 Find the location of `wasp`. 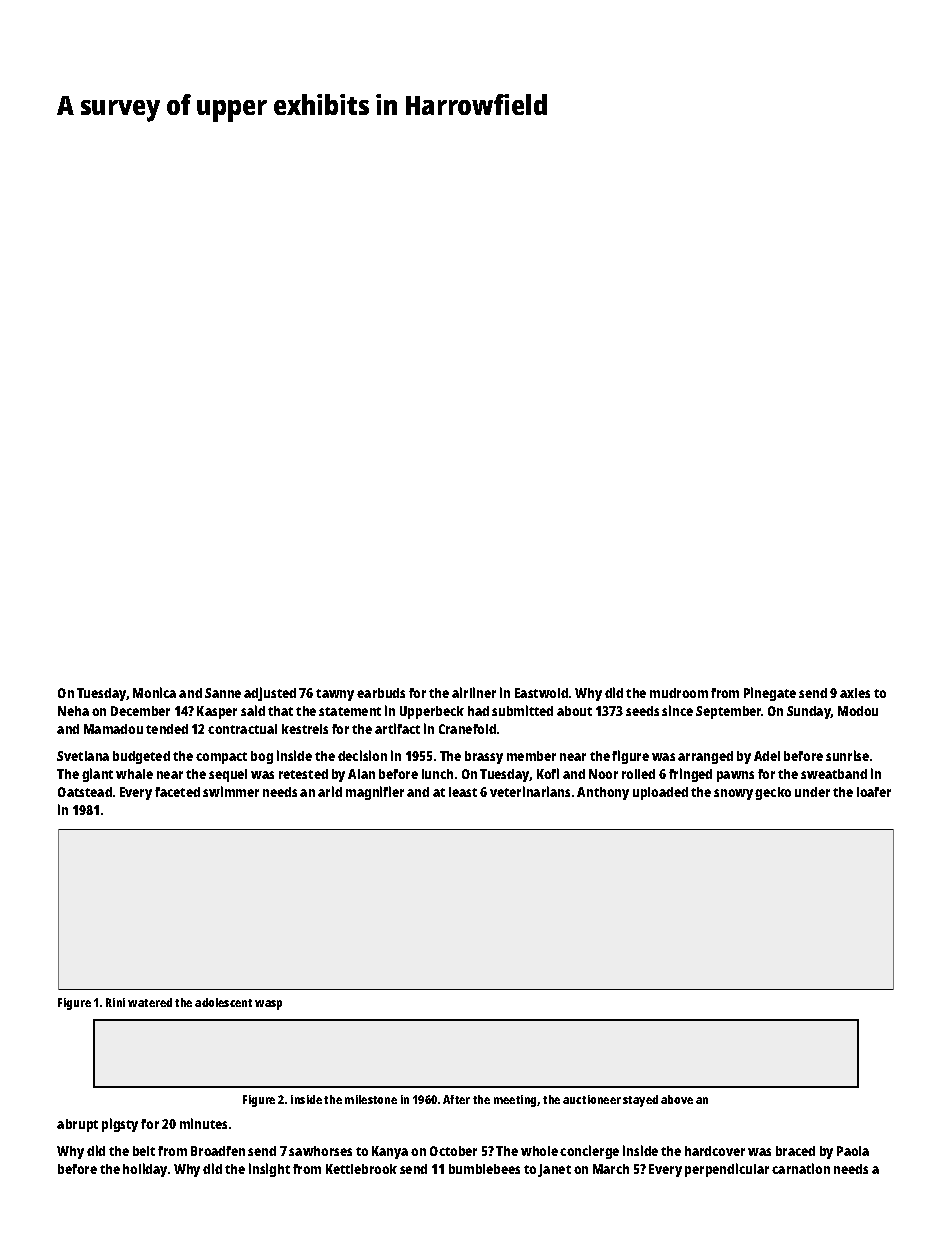

wasp is located at coordinates (268, 1005).
